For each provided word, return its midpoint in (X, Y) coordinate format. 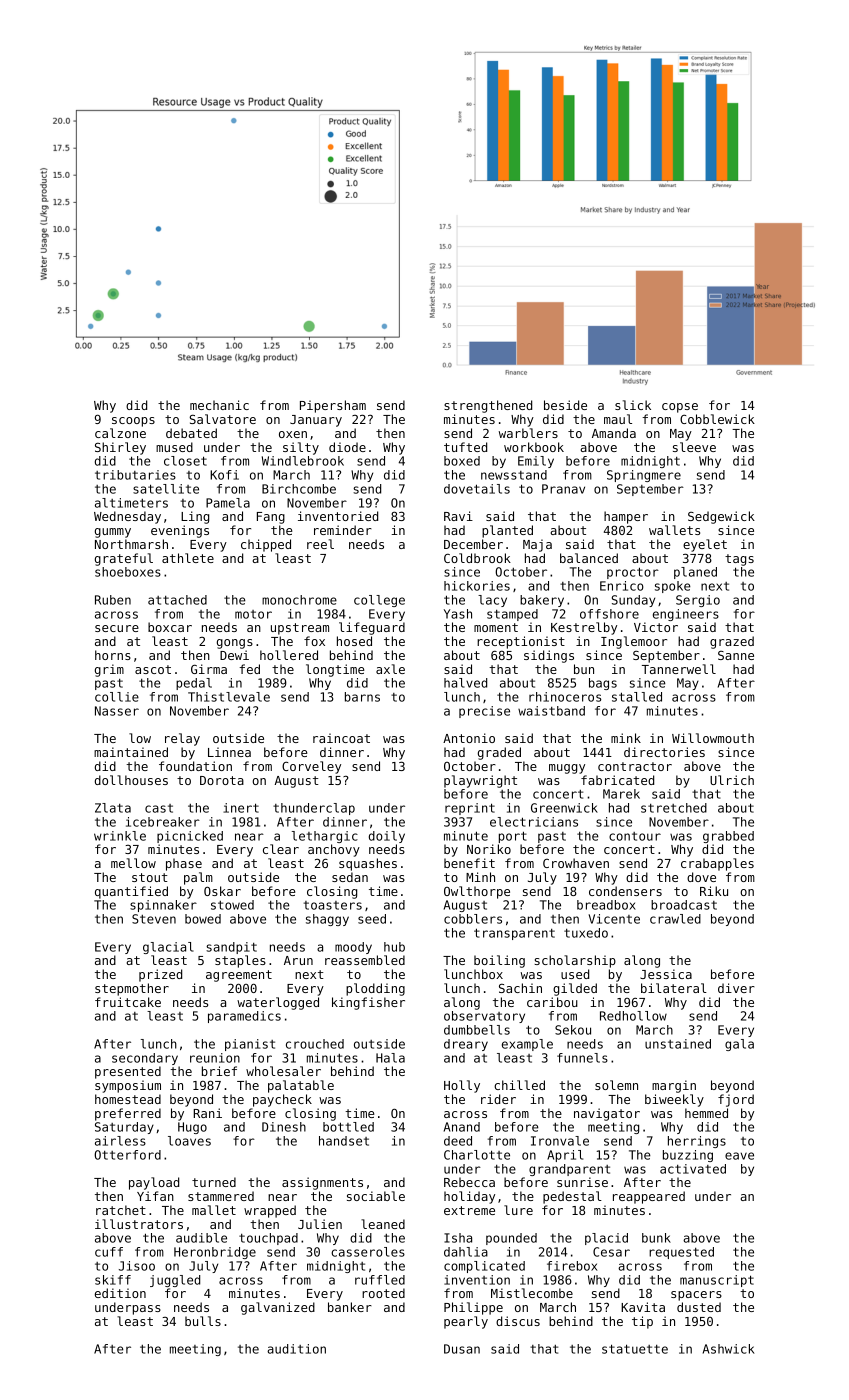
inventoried (338, 516)
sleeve (694, 447)
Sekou (573, 1030)
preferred (128, 1114)
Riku (714, 891)
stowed (232, 905)
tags (739, 560)
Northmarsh (131, 544)
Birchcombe (299, 489)
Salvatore (222, 419)
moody (353, 948)
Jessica (666, 974)
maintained (131, 752)
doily (387, 837)
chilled (519, 1085)
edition (120, 1293)
